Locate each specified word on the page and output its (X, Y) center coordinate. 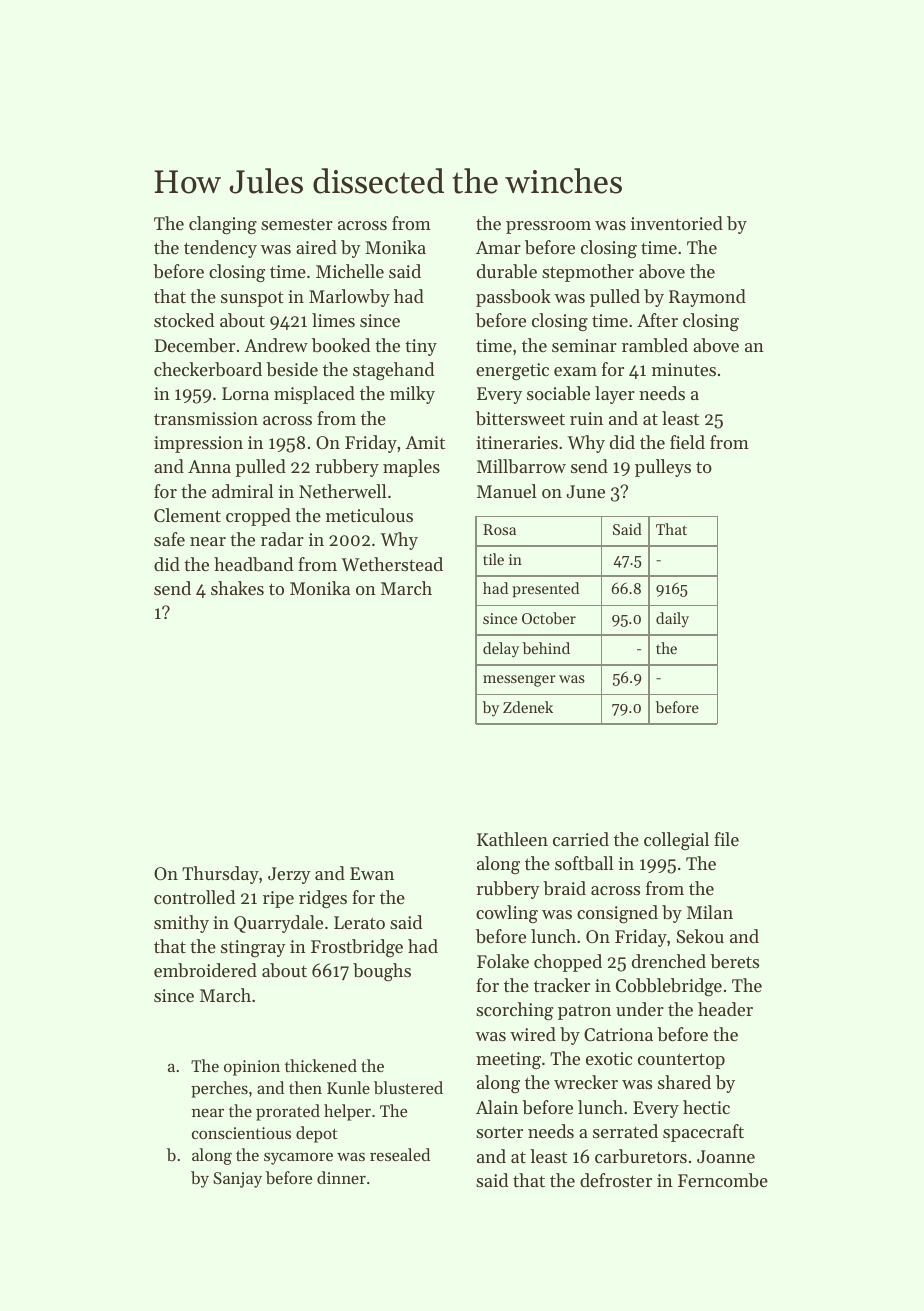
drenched (669, 961)
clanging (223, 225)
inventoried (677, 223)
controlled (194, 897)
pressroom (548, 227)
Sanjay (237, 1180)
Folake (503, 961)
